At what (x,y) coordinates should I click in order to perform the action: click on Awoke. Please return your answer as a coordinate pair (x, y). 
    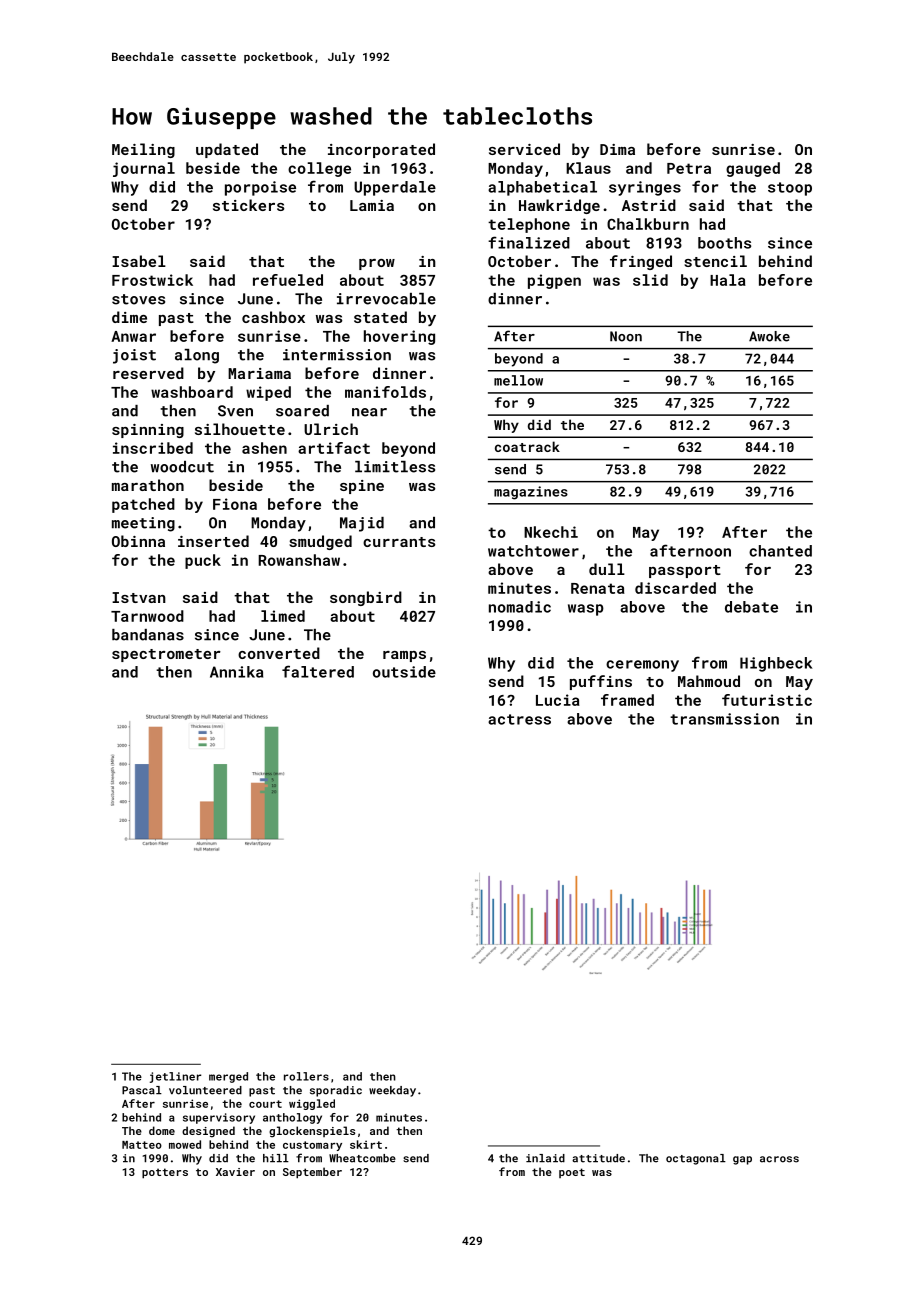
    Looking at the image, I should click on (769, 336).
